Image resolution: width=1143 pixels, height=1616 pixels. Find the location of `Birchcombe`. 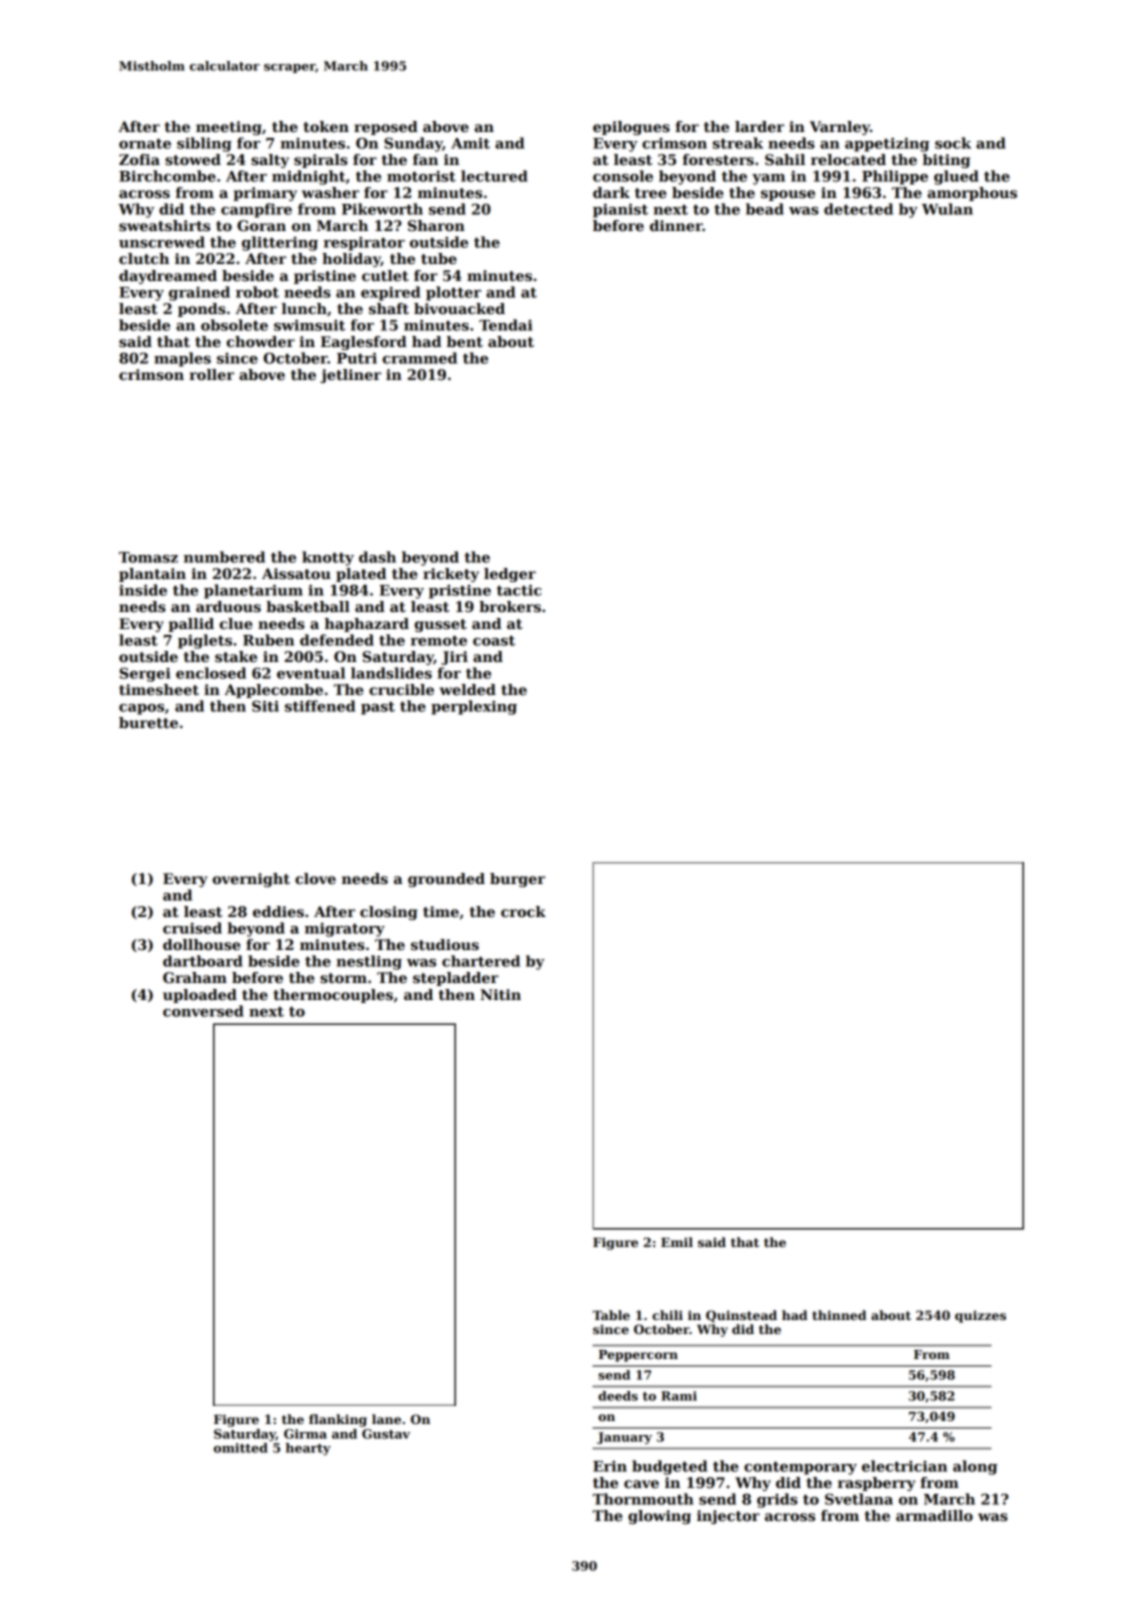

Birchcombe is located at coordinates (167, 176).
